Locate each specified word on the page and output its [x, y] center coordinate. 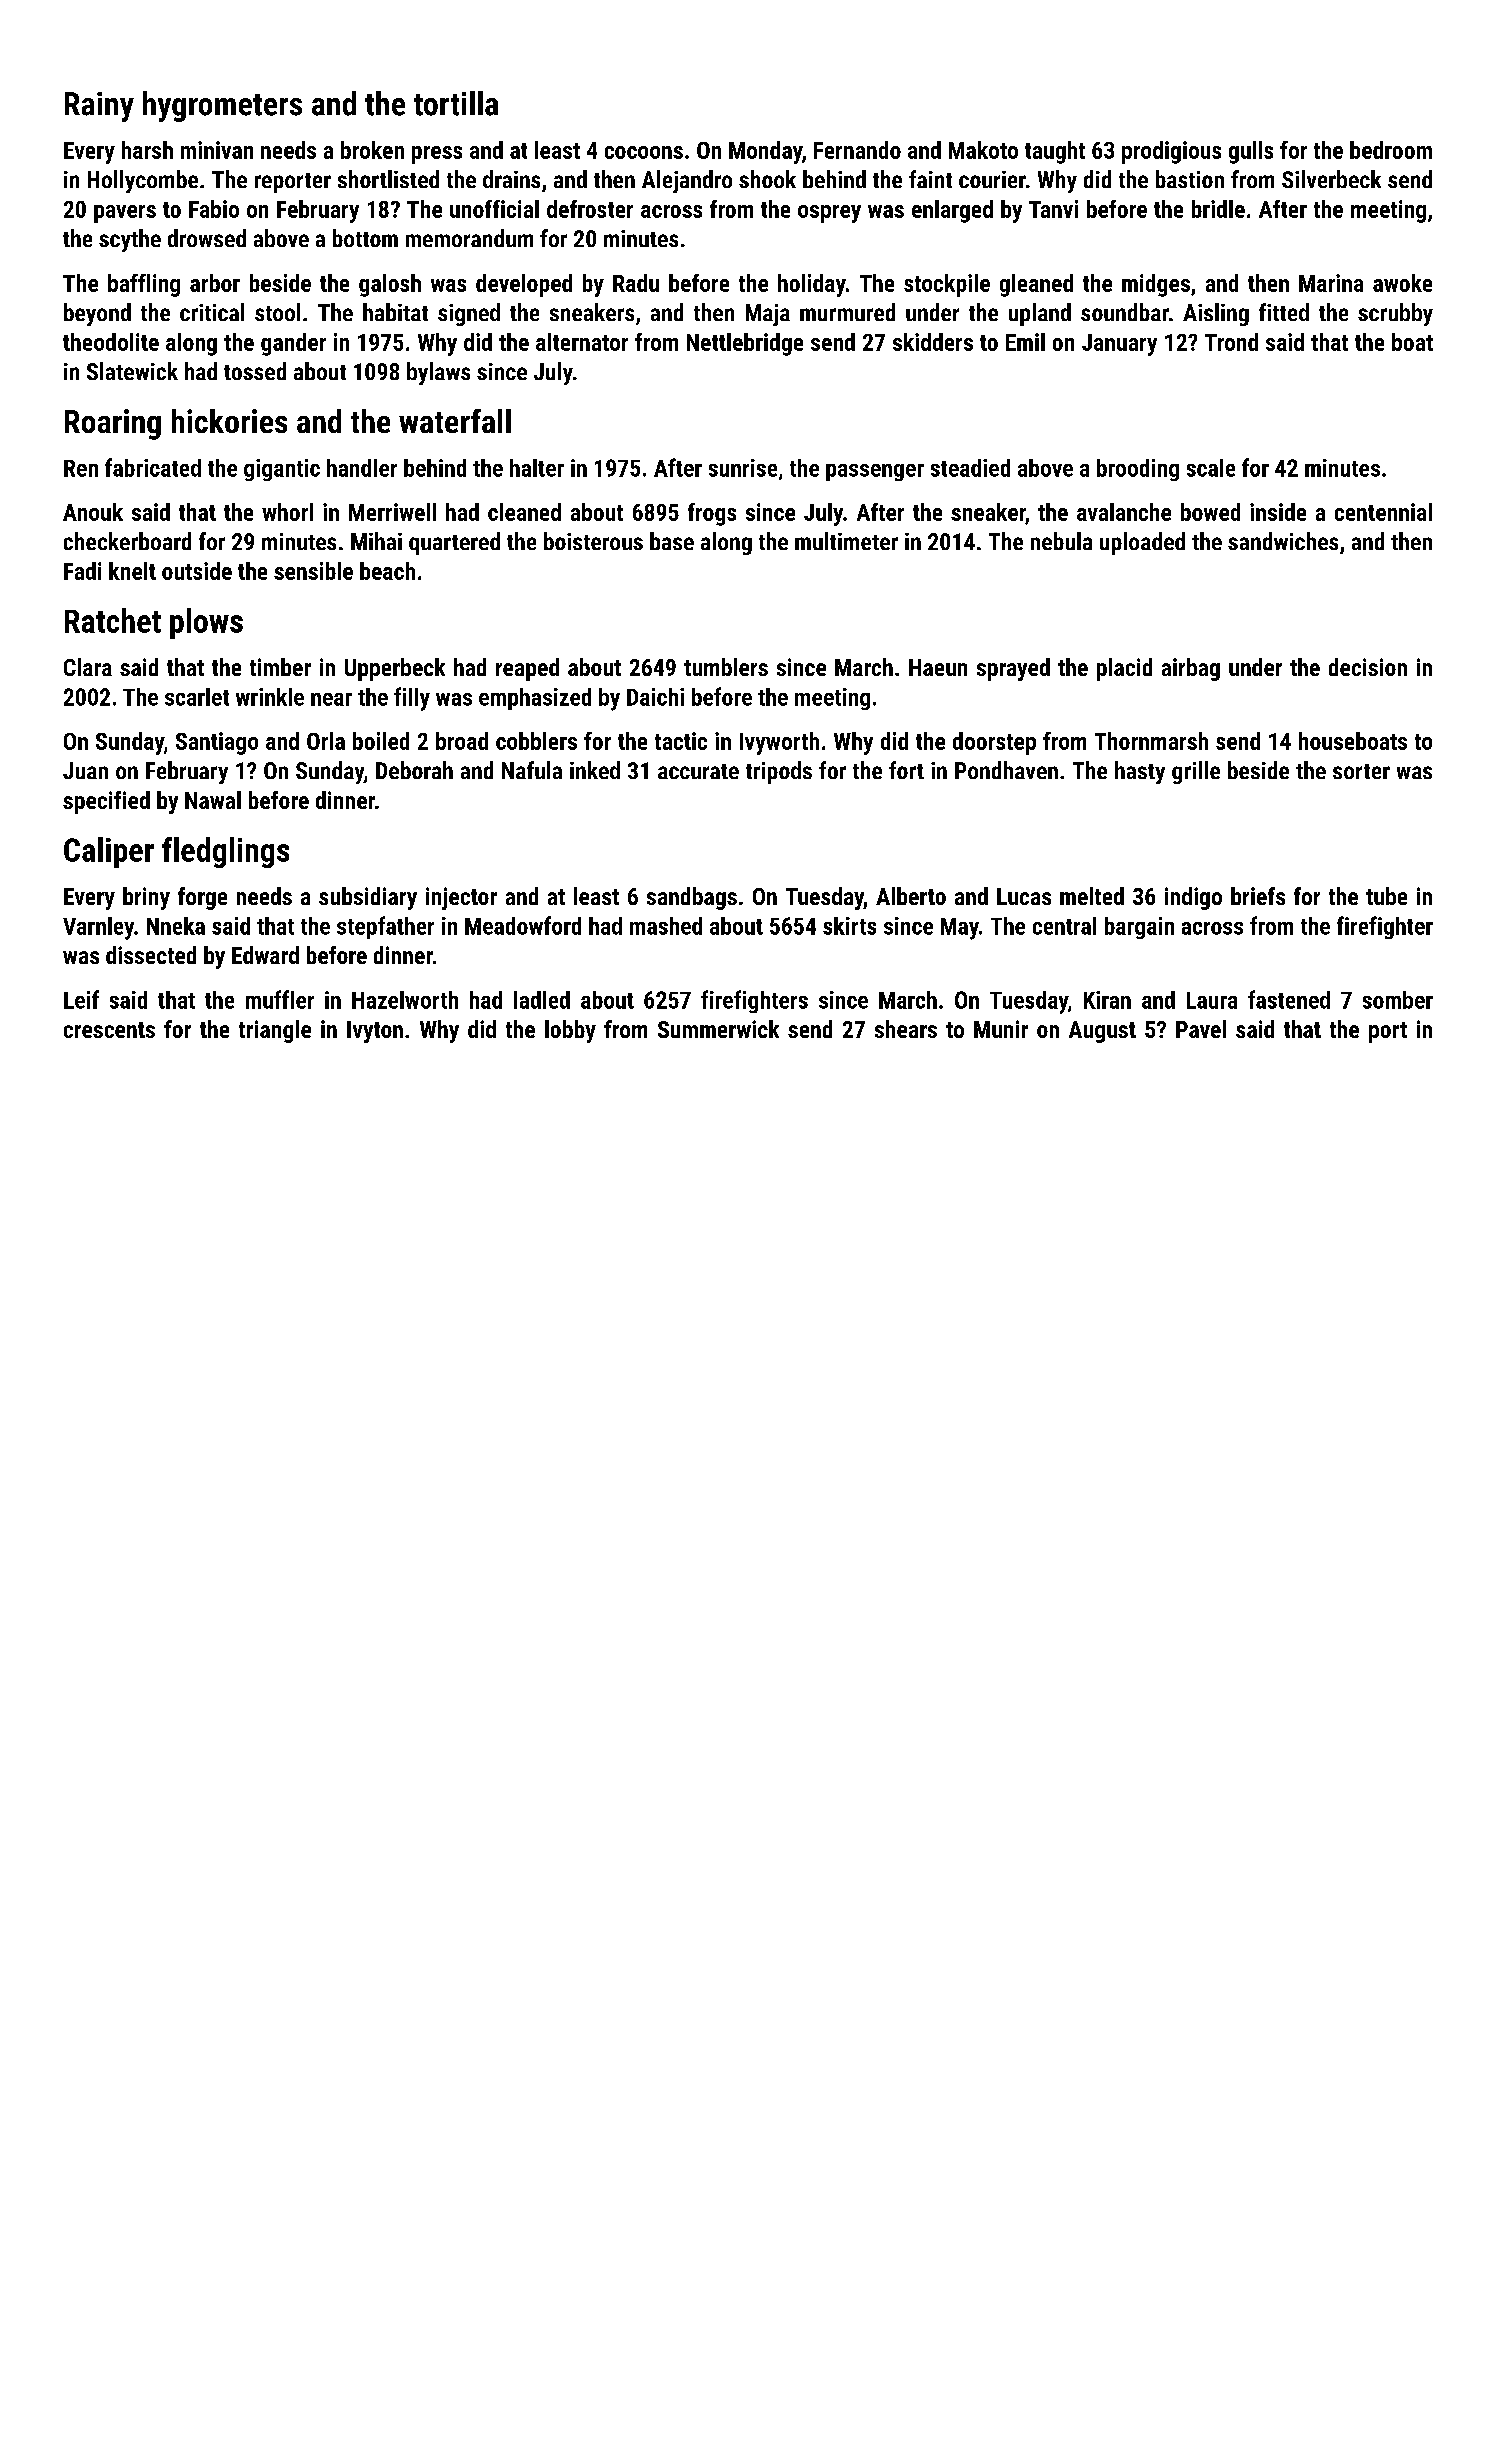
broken [372, 150]
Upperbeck [395, 669]
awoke [1402, 283]
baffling [144, 285]
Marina [1331, 283]
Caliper [109, 852]
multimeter [846, 541]
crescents [109, 1030]
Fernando [857, 150]
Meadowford [523, 925]
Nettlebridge [745, 344]
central [1064, 926]
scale [1211, 468]
